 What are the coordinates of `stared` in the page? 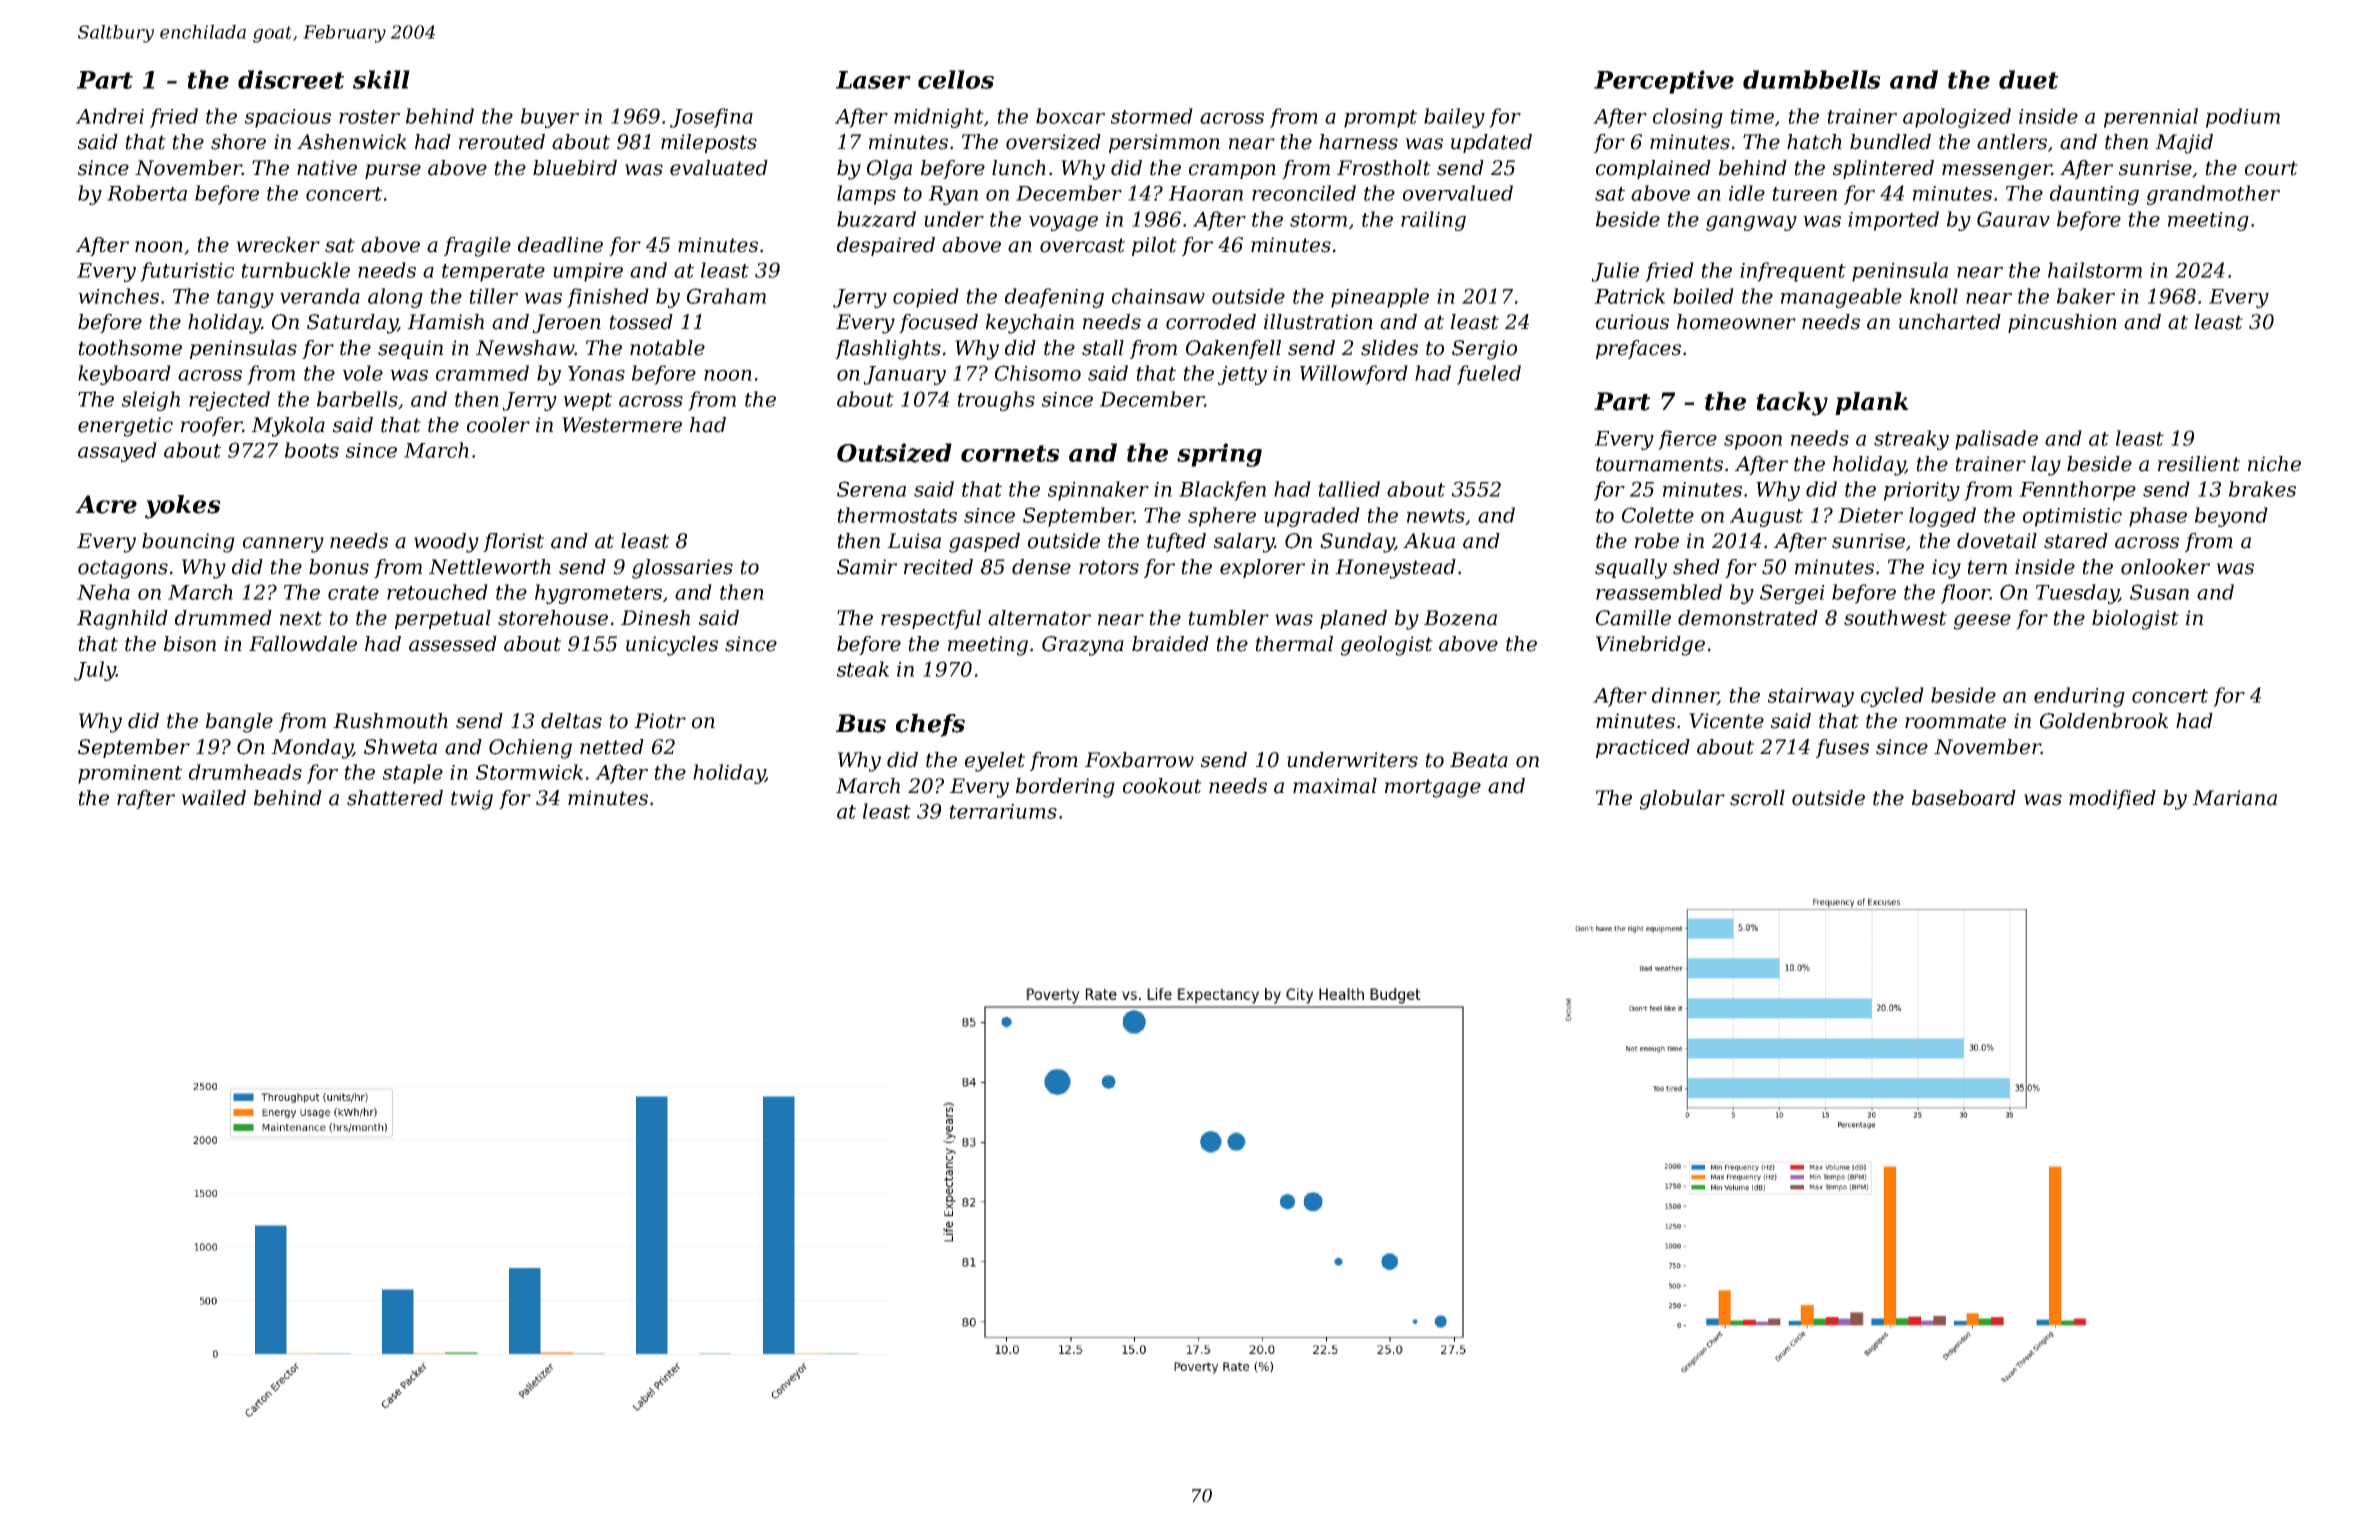 It's located at (2076, 541).
